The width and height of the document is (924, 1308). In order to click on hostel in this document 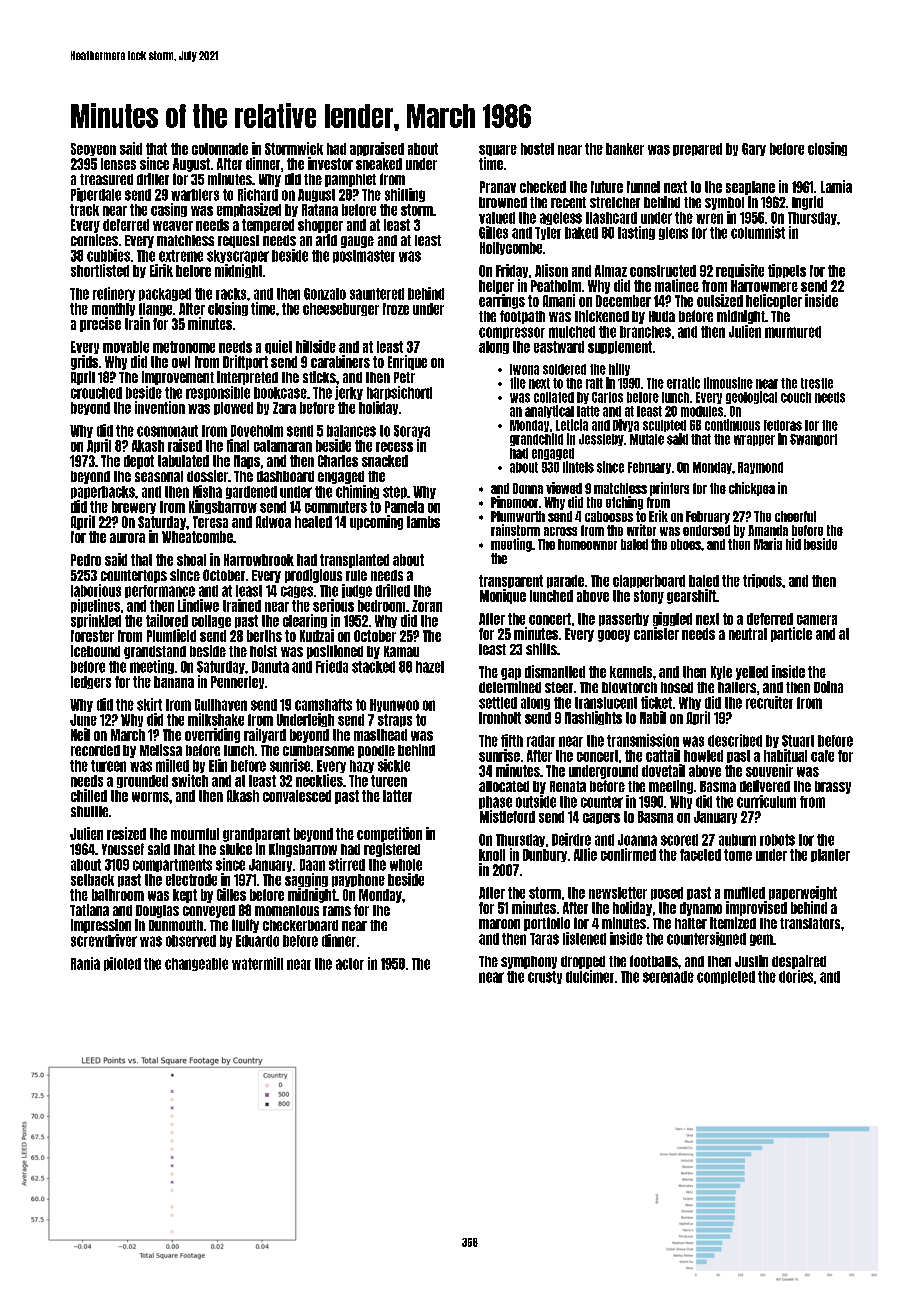, I will do `click(537, 149)`.
